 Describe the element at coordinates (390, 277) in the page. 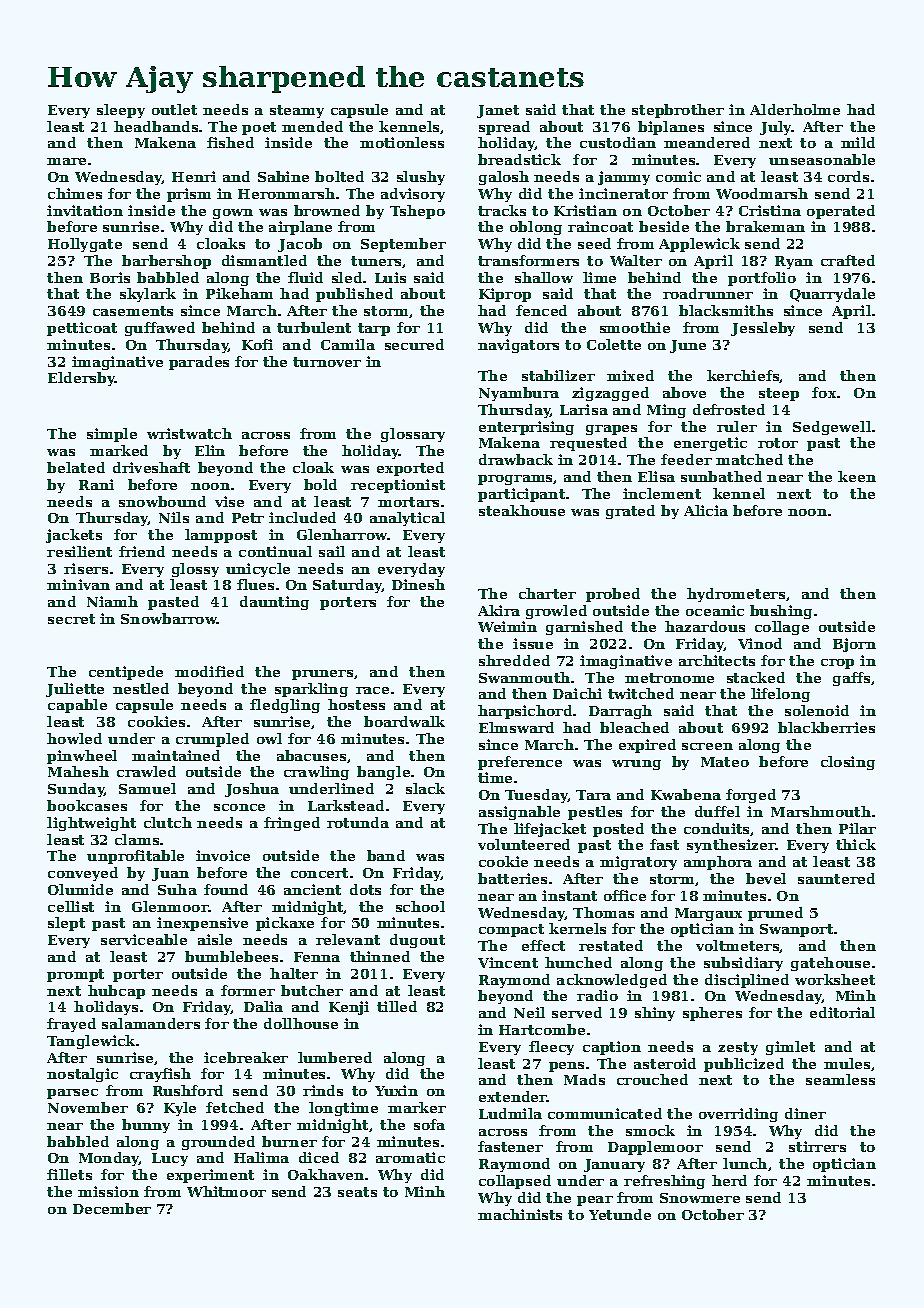

I see `Luis` at that location.
